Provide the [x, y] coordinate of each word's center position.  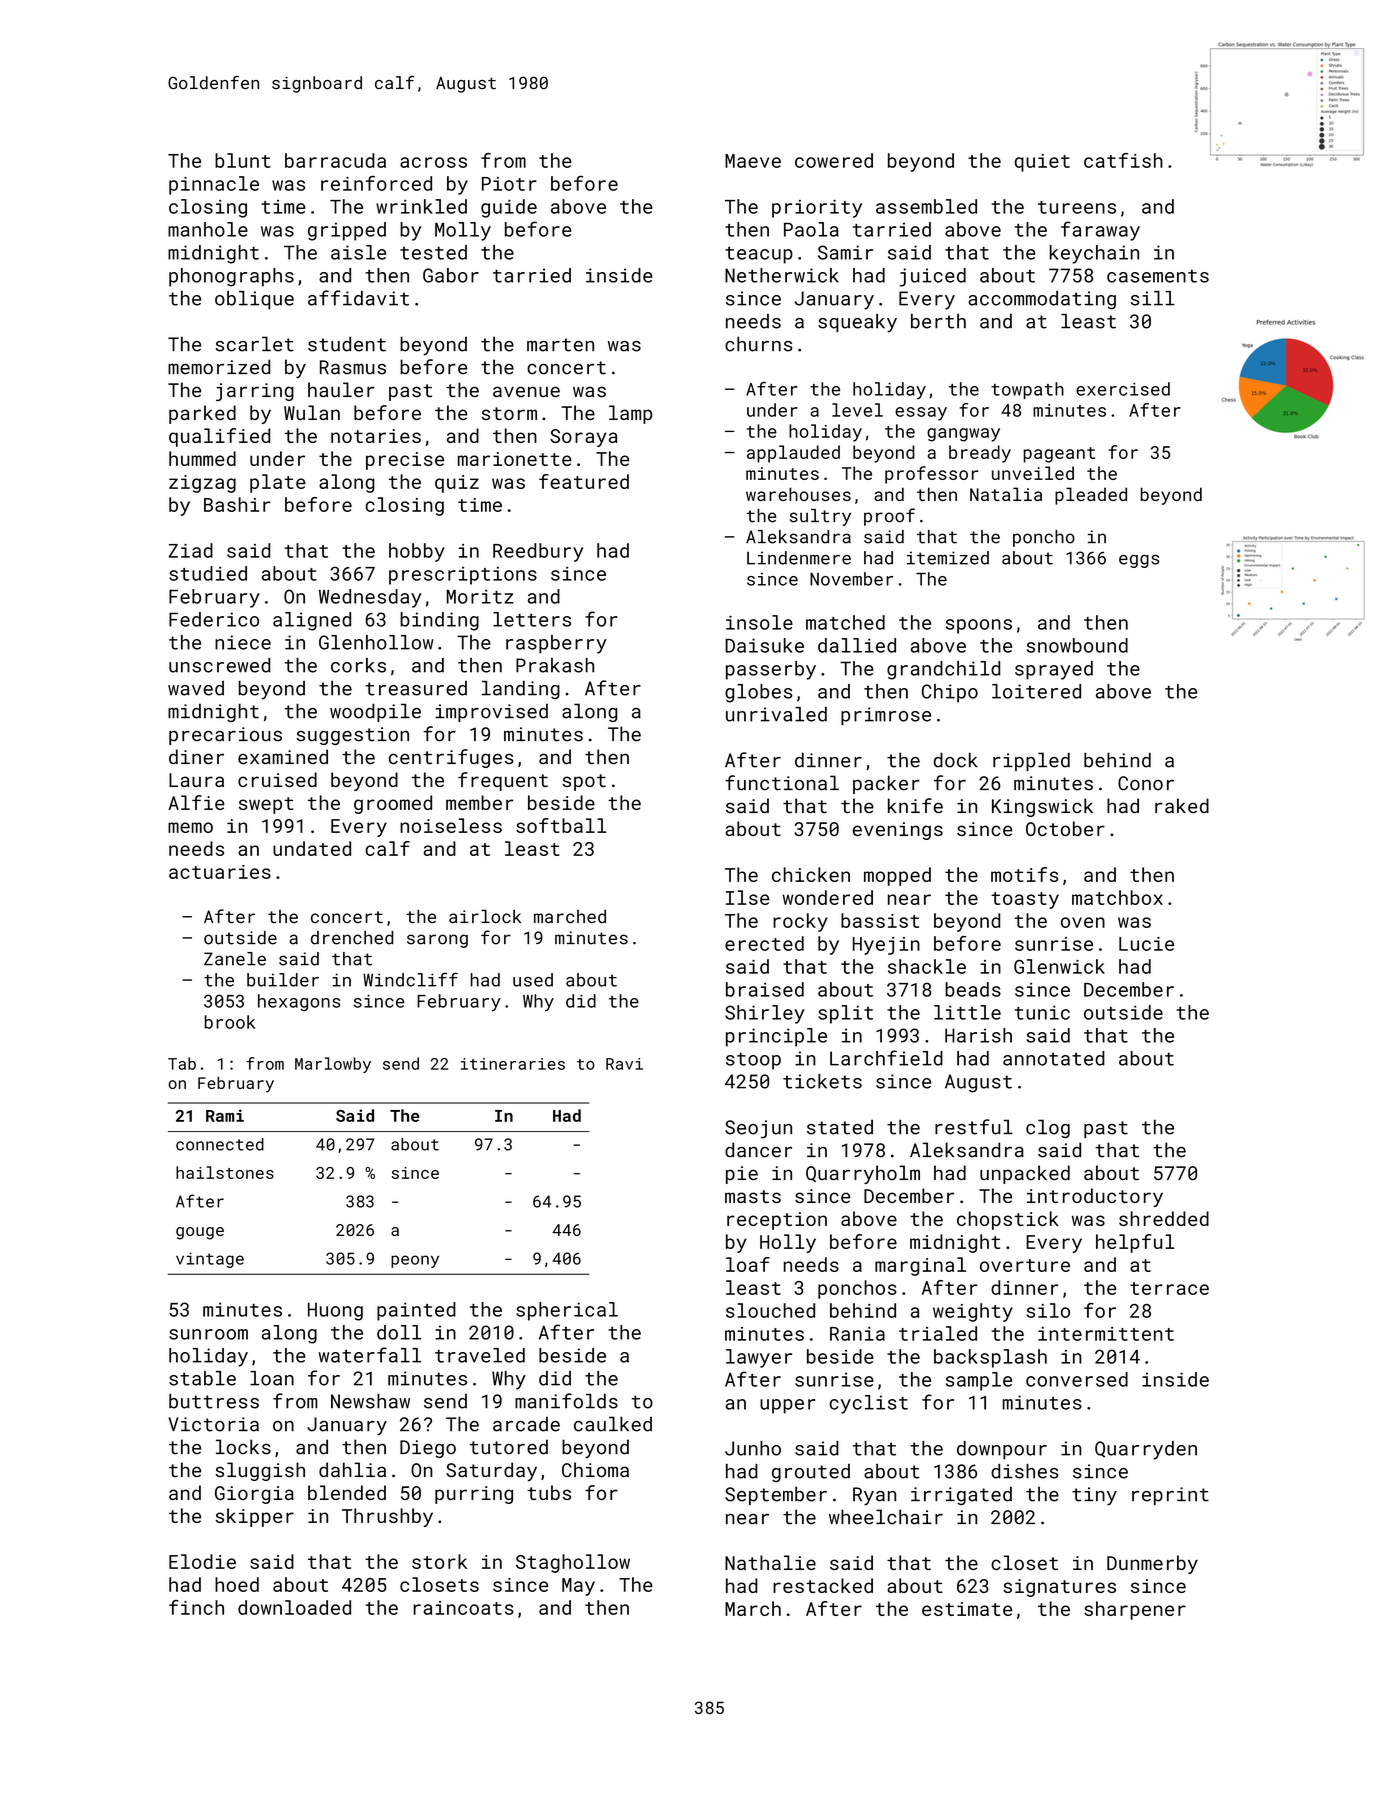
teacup [759, 255]
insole [759, 622]
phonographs [231, 277]
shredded [1164, 1218]
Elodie [202, 1561]
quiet [1042, 163]
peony [415, 1261]
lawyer [759, 1358]
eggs [1139, 561]
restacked [823, 1585]
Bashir [237, 504]
